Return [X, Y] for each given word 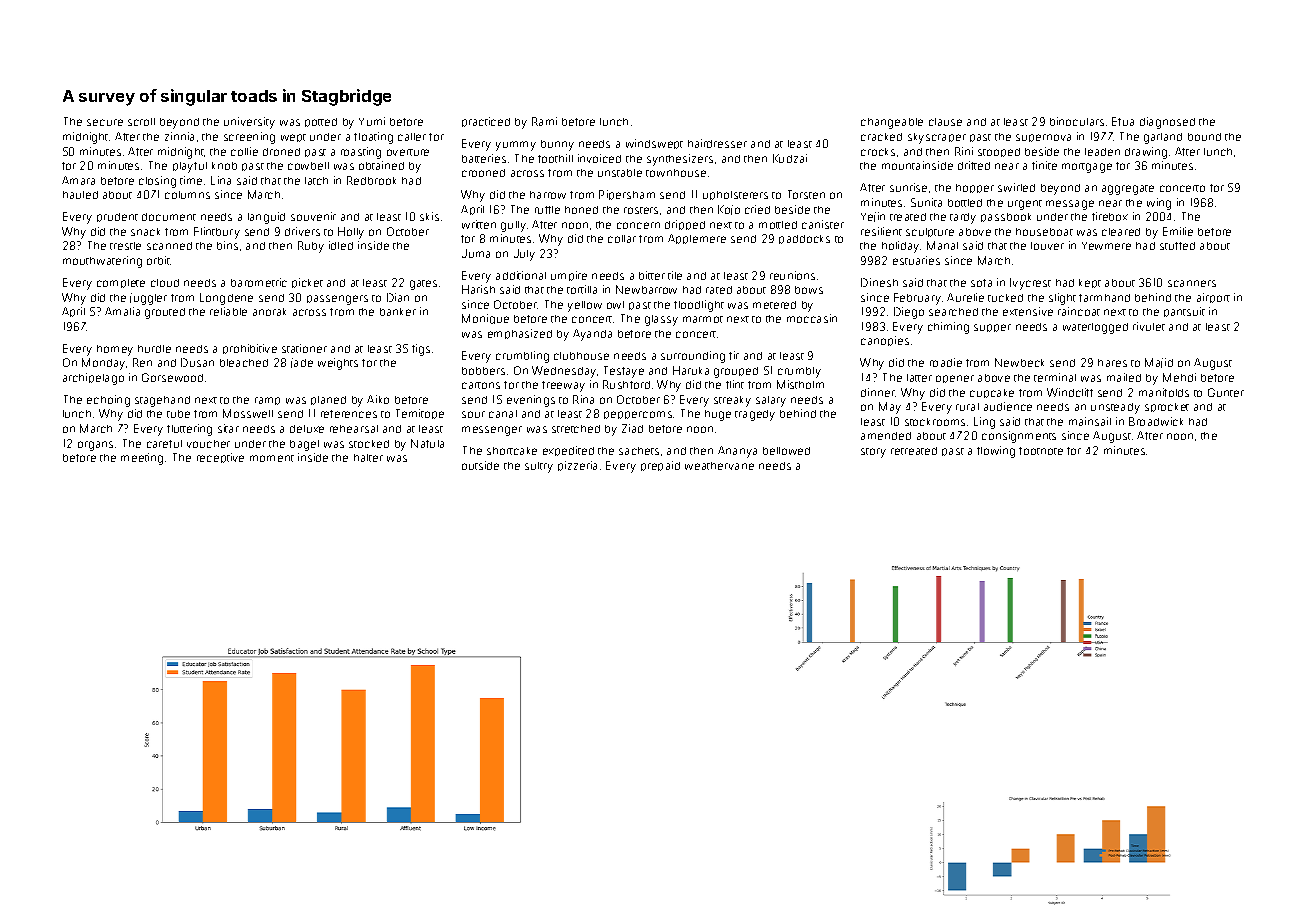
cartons [481, 385]
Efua [1123, 121]
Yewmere [1106, 246]
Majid [1159, 363]
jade [302, 363]
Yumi [372, 121]
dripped [685, 225]
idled [341, 245]
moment [272, 458]
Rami [544, 121]
